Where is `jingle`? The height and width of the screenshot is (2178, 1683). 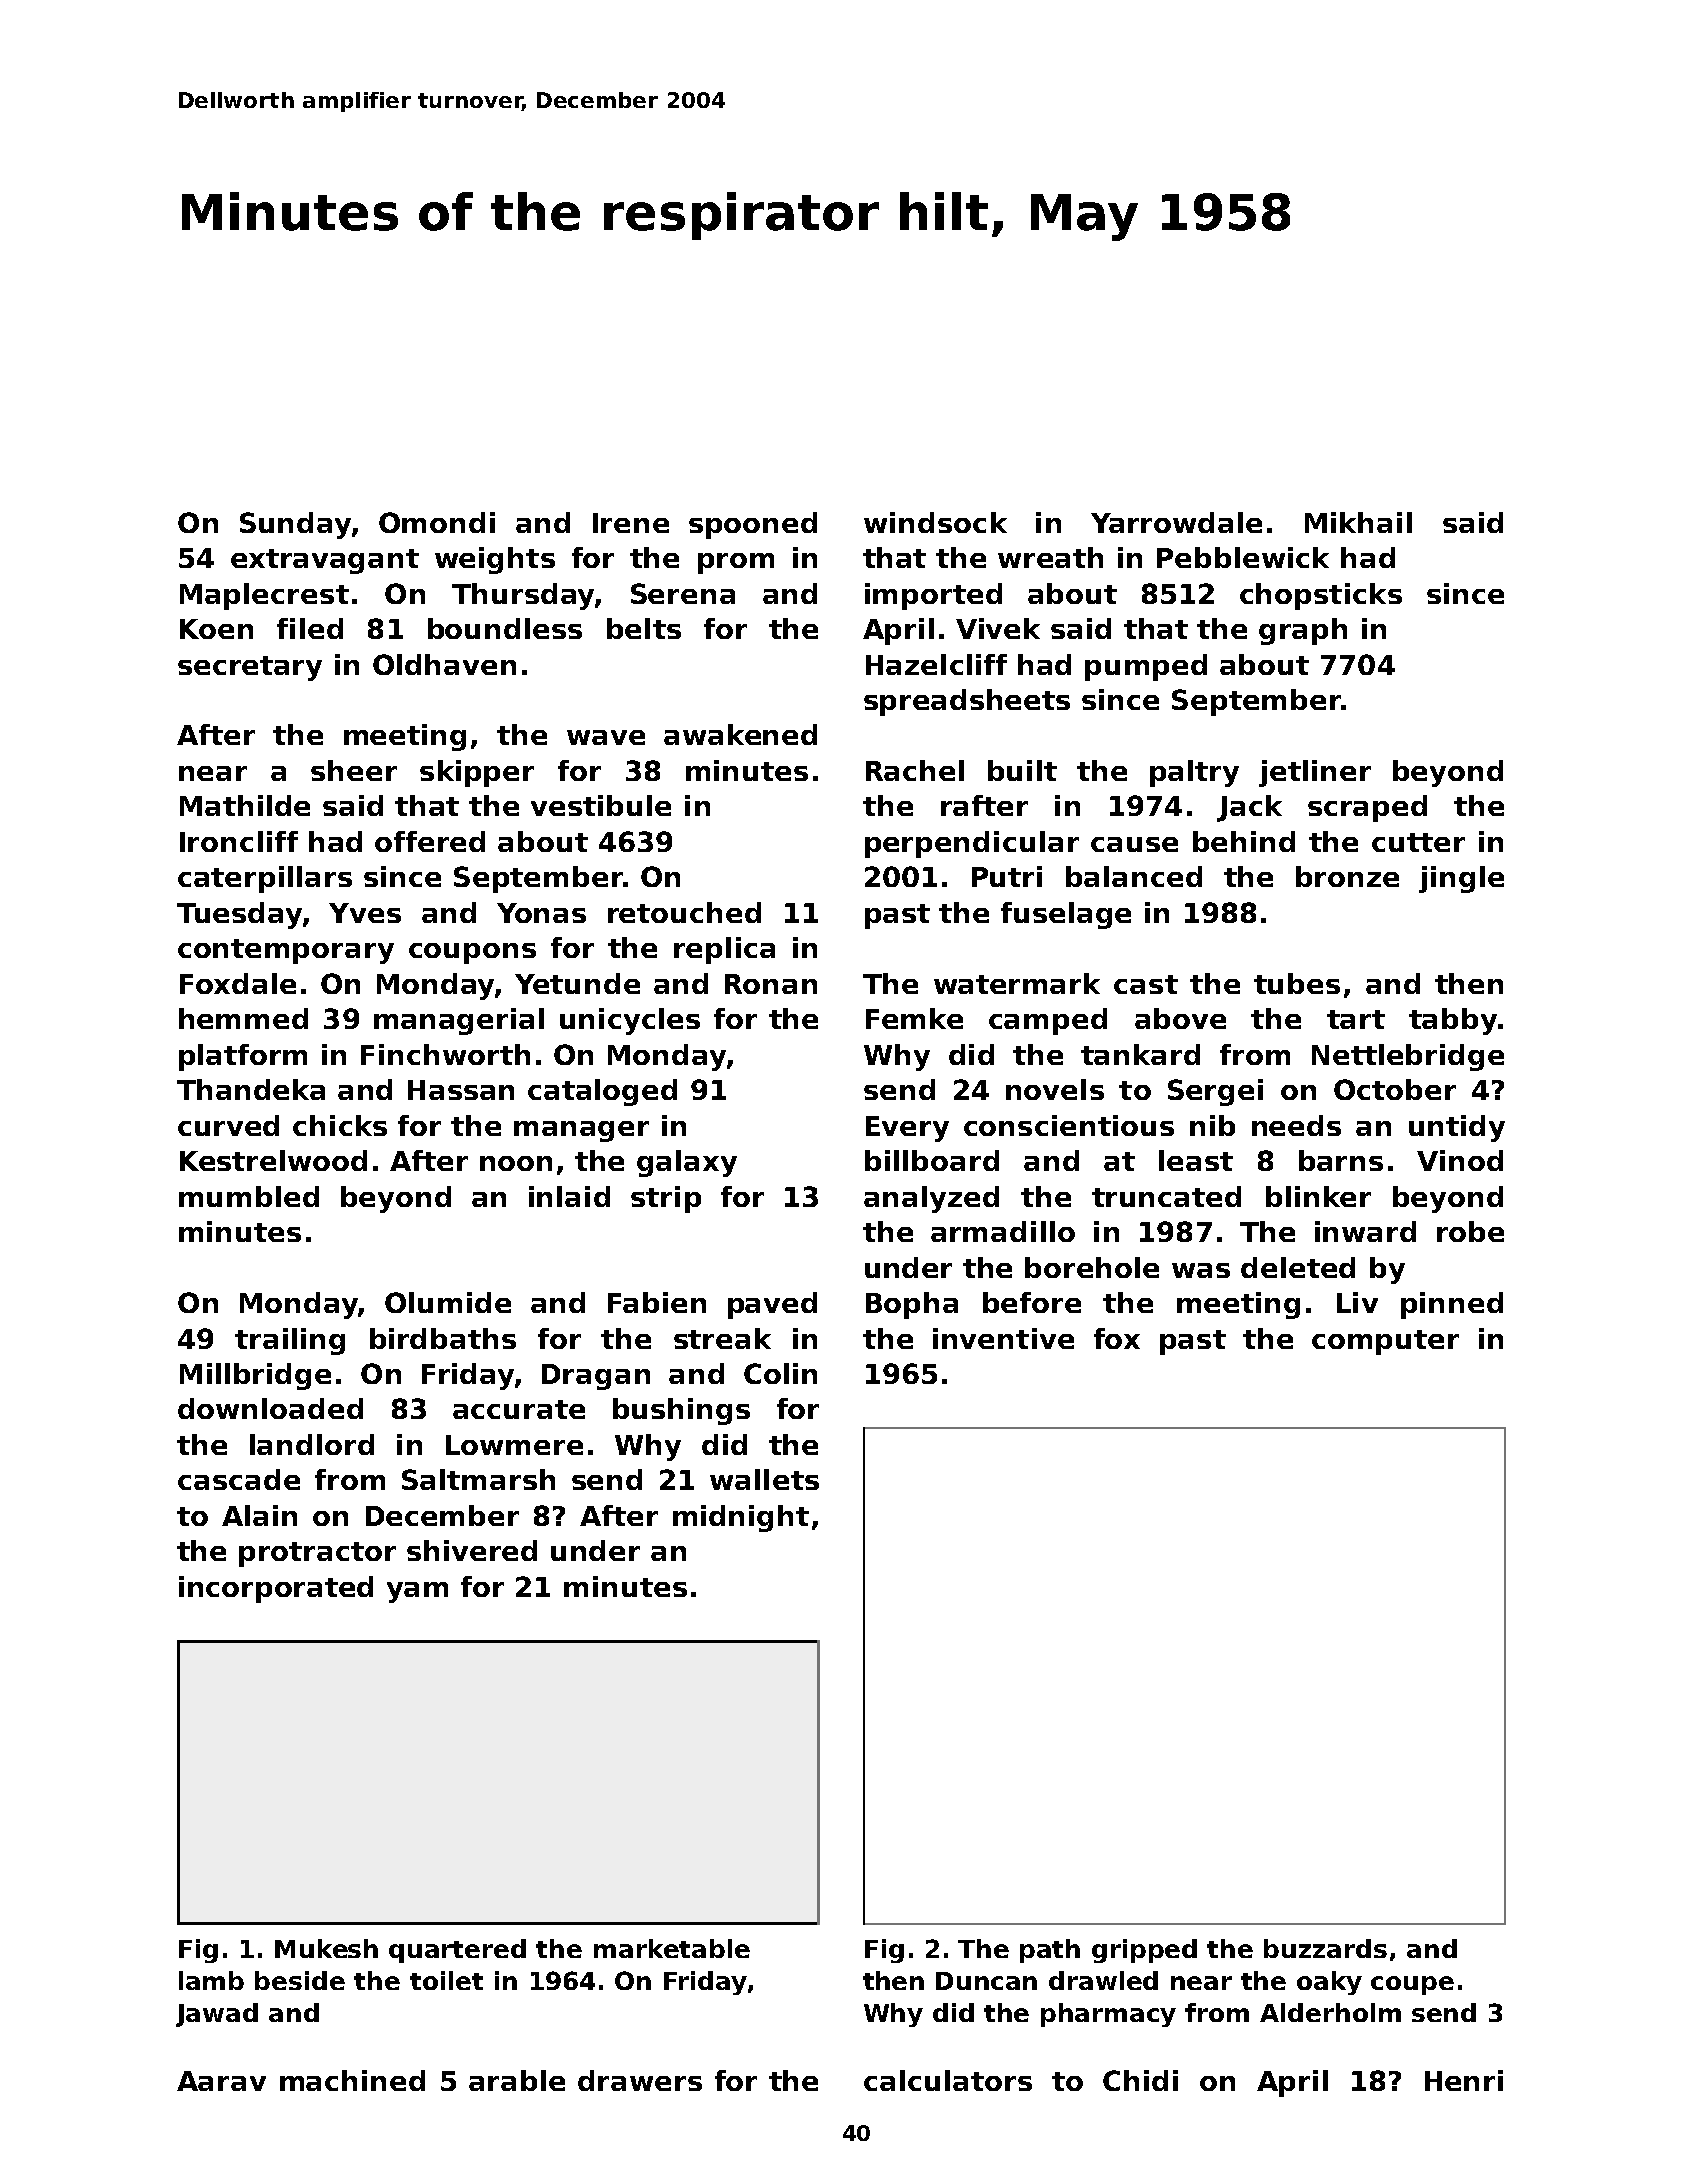 jingle is located at coordinates (1461, 879).
